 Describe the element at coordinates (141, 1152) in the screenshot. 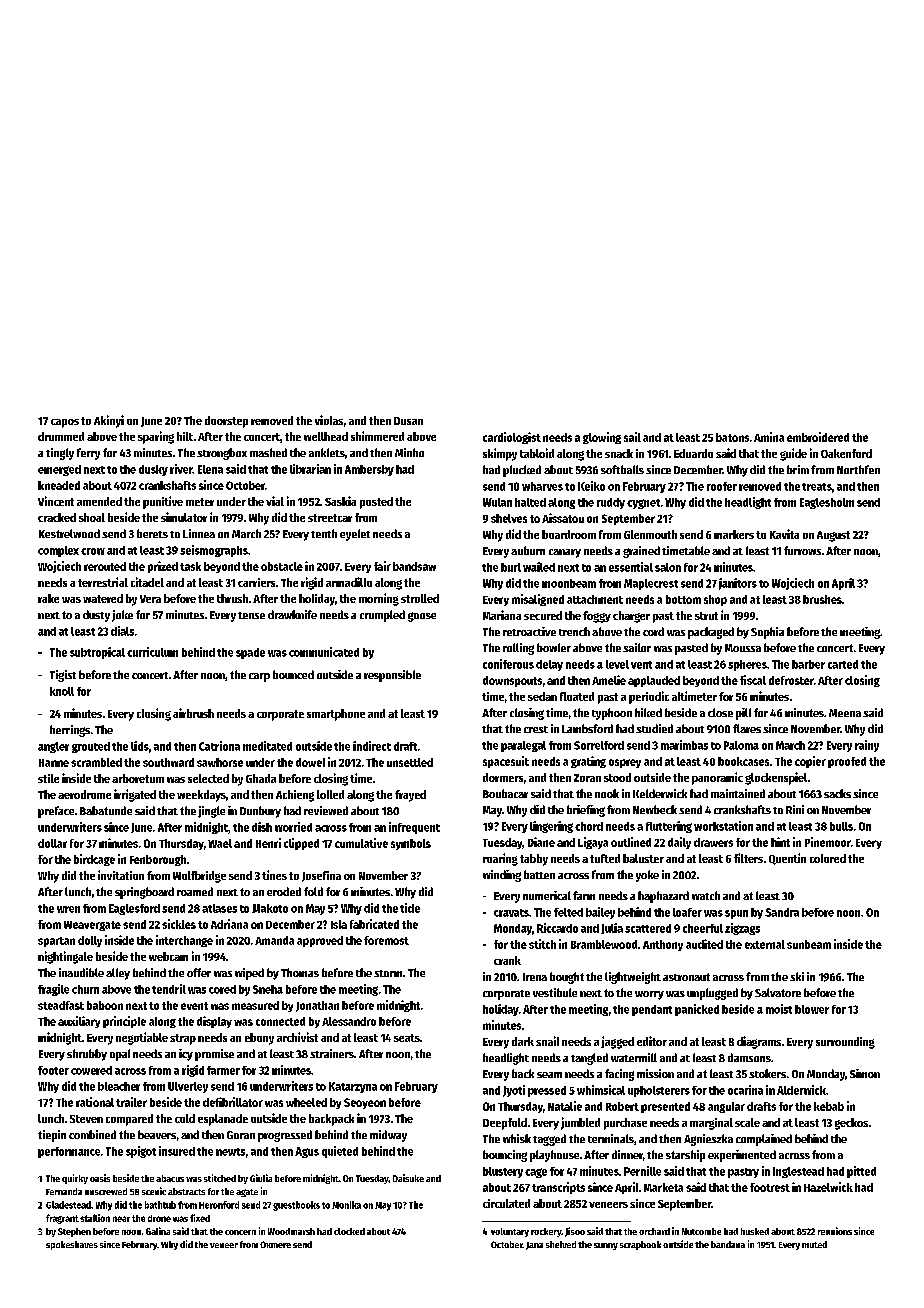

I see `spigot` at that location.
